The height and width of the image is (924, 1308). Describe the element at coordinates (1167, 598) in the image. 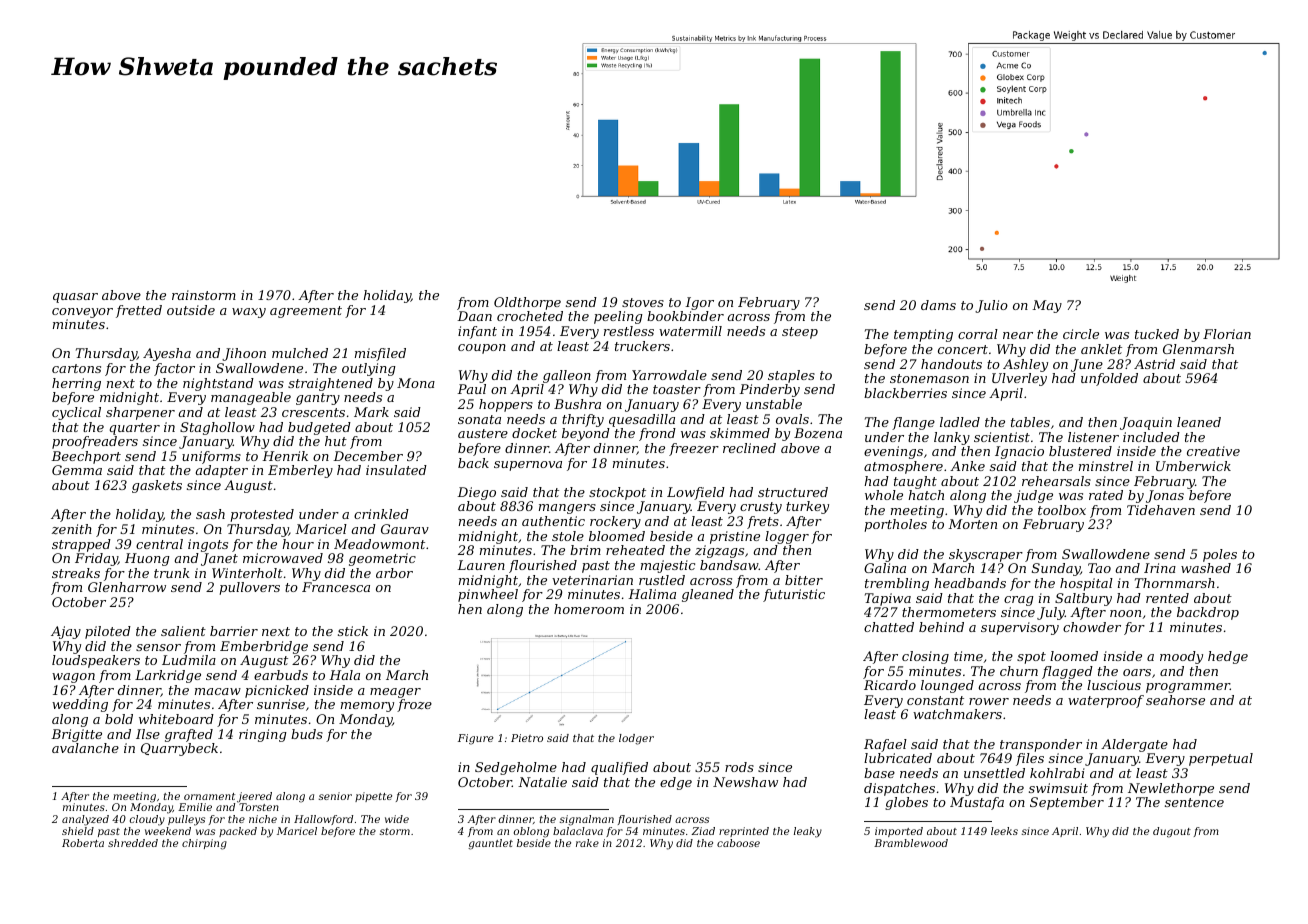

I see `rented` at that location.
